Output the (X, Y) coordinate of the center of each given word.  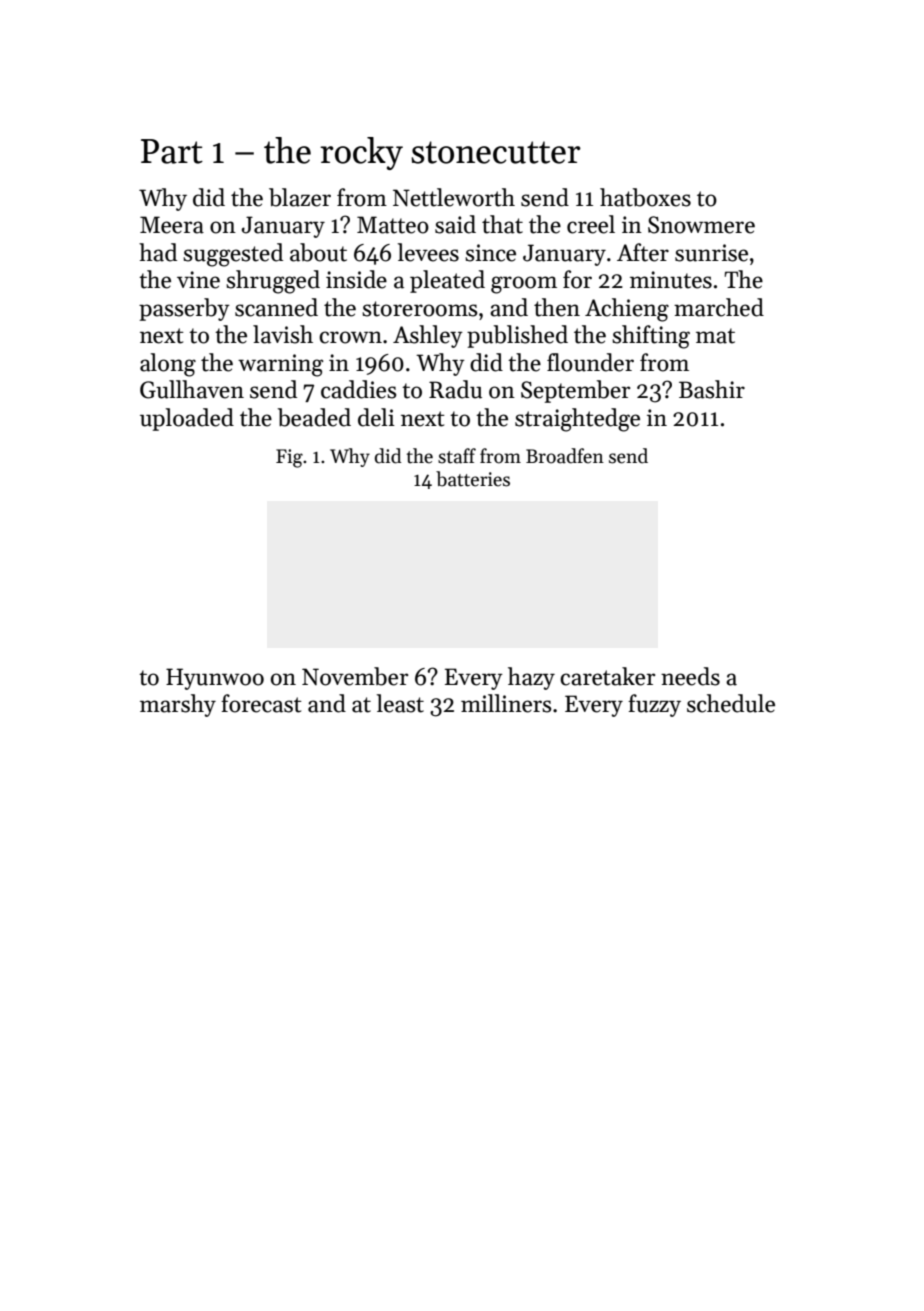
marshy (178, 705)
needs (690, 676)
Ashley (428, 336)
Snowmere (701, 225)
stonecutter (496, 152)
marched (719, 307)
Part (172, 151)
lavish (283, 334)
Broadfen (565, 456)
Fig (289, 458)
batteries (473, 479)
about (318, 252)
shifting (651, 337)
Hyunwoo (215, 679)
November (355, 676)
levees (428, 252)
